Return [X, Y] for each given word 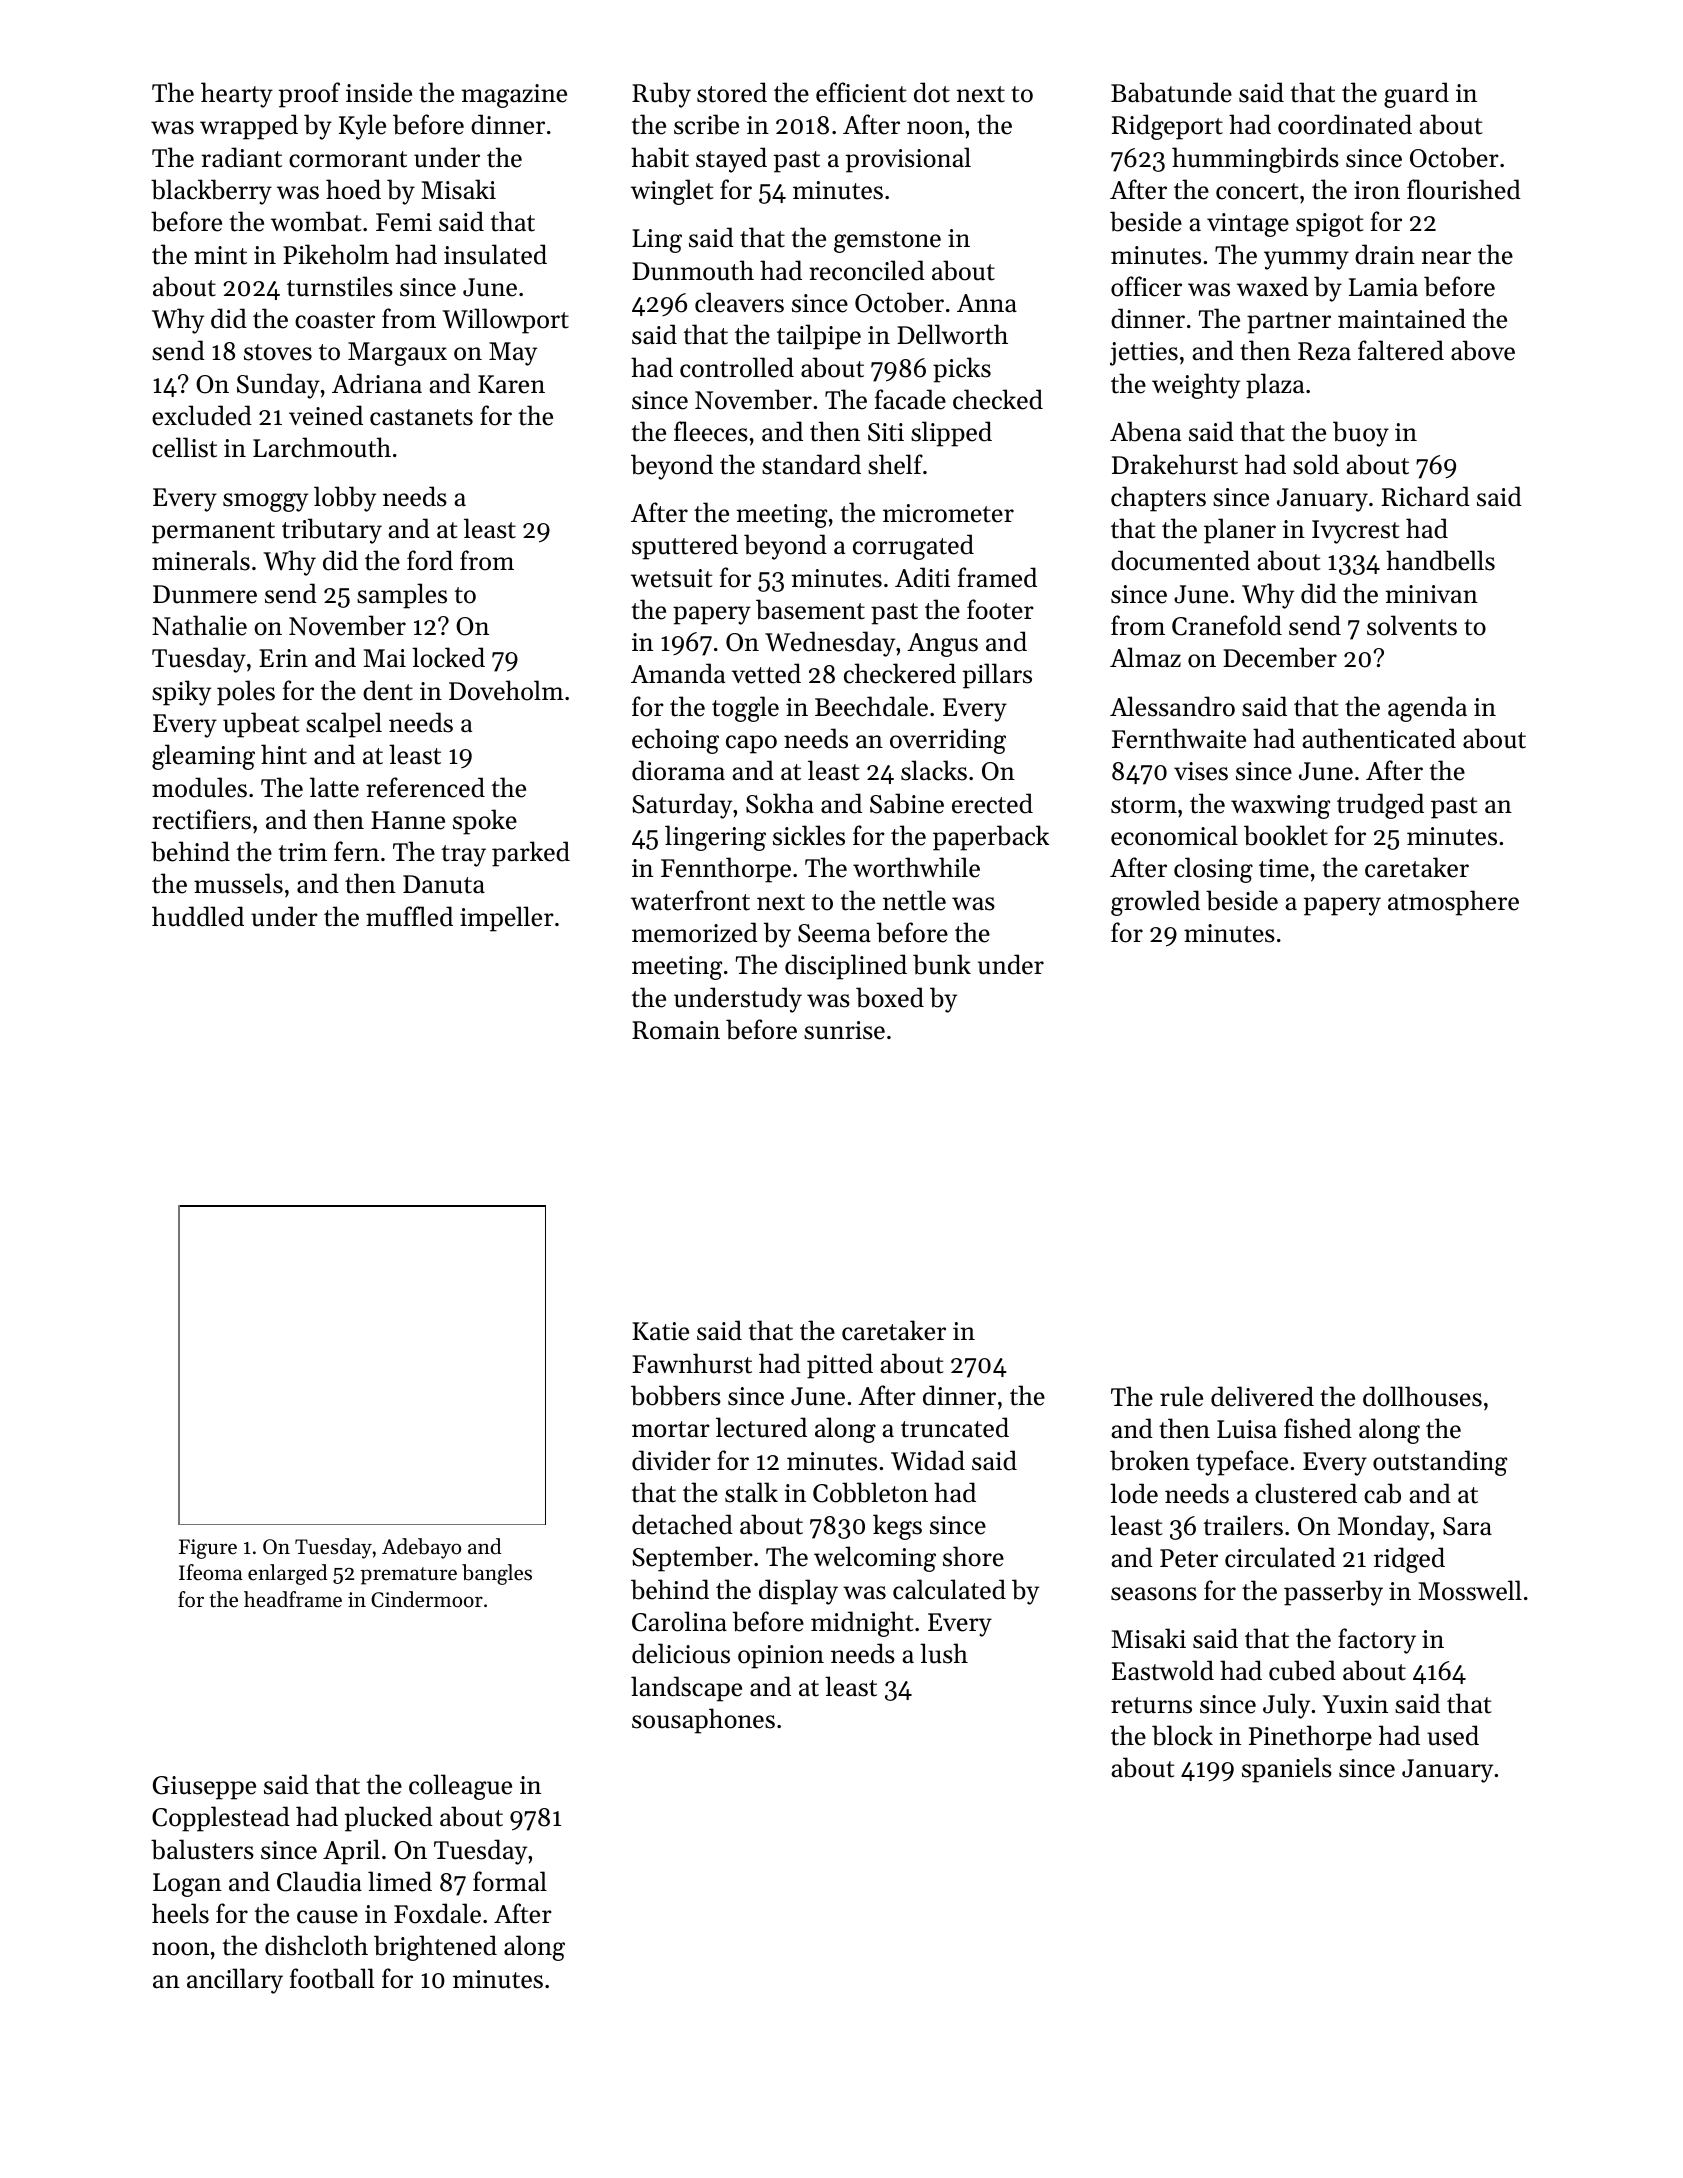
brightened [435, 1948]
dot [932, 92]
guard [1416, 95]
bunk [942, 964]
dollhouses [1422, 1396]
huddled [198, 916]
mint [220, 255]
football [332, 1978]
